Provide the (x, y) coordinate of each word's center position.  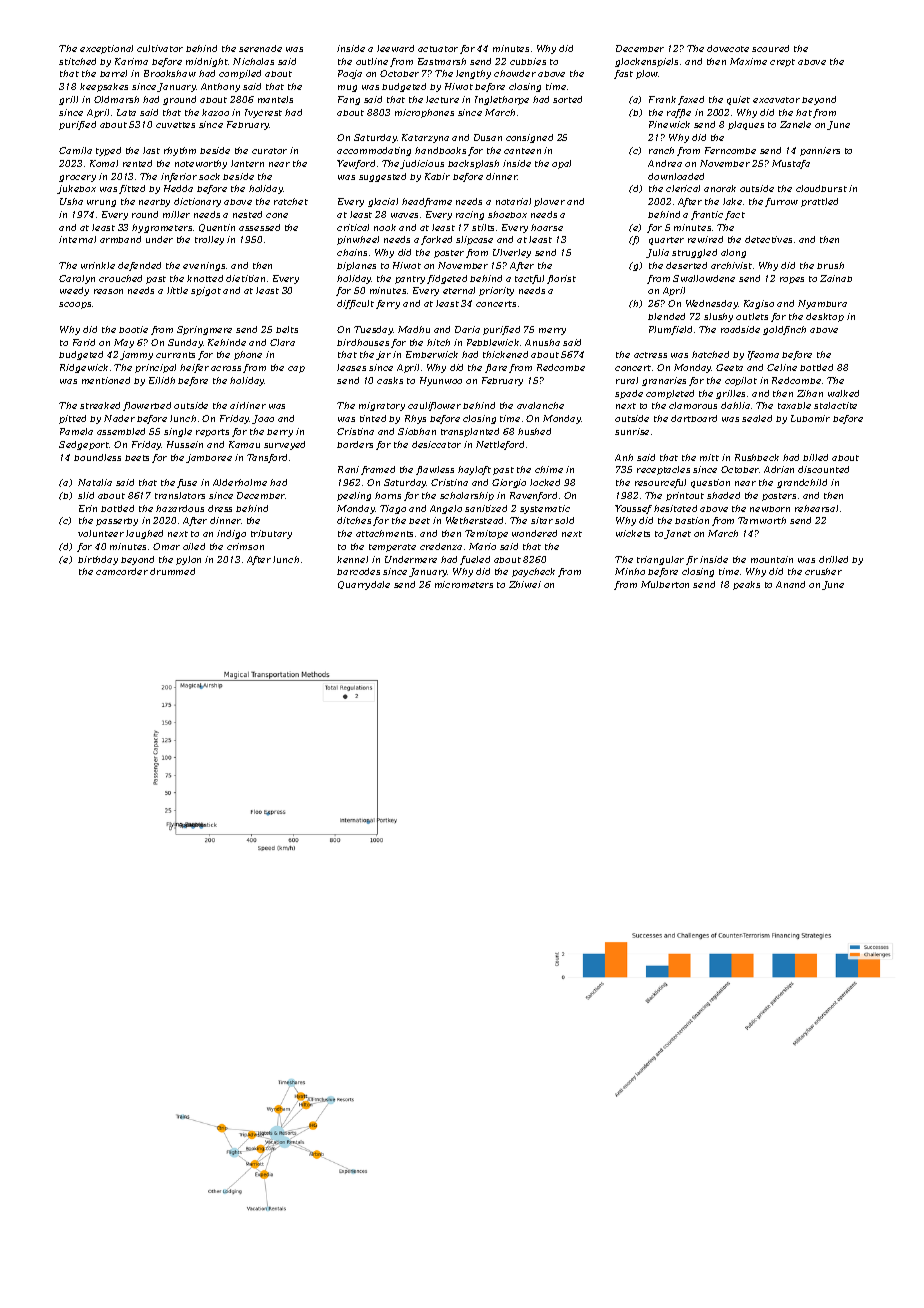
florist (561, 279)
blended (666, 316)
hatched (710, 354)
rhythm (180, 151)
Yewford (356, 164)
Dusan (488, 137)
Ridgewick (84, 368)
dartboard (694, 418)
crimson (245, 546)
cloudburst (821, 188)
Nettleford (500, 445)
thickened (505, 354)
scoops (75, 305)
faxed (691, 100)
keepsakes (104, 87)
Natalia (95, 482)
